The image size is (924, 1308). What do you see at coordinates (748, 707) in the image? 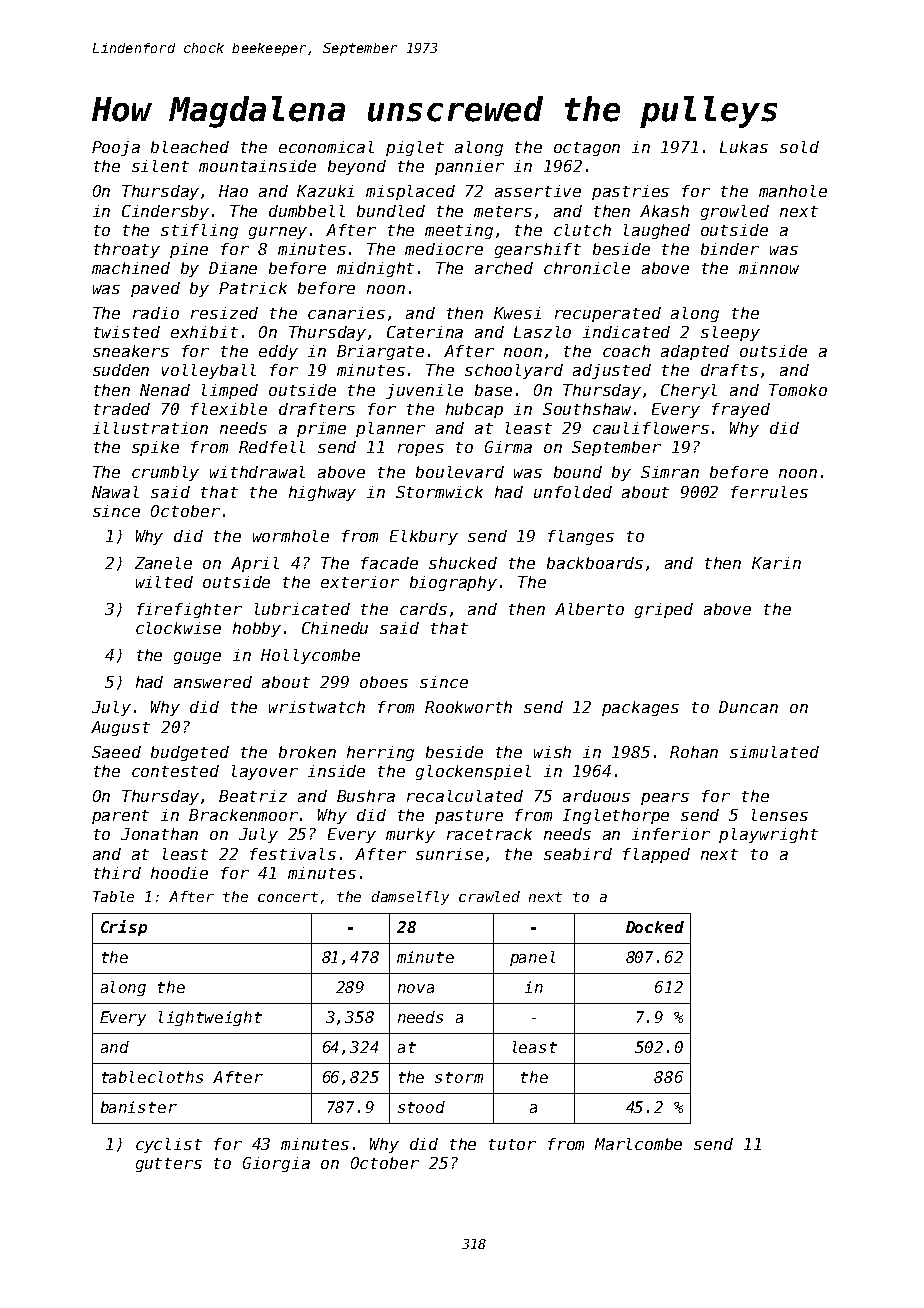
I see `Duncan` at bounding box center [748, 707].
